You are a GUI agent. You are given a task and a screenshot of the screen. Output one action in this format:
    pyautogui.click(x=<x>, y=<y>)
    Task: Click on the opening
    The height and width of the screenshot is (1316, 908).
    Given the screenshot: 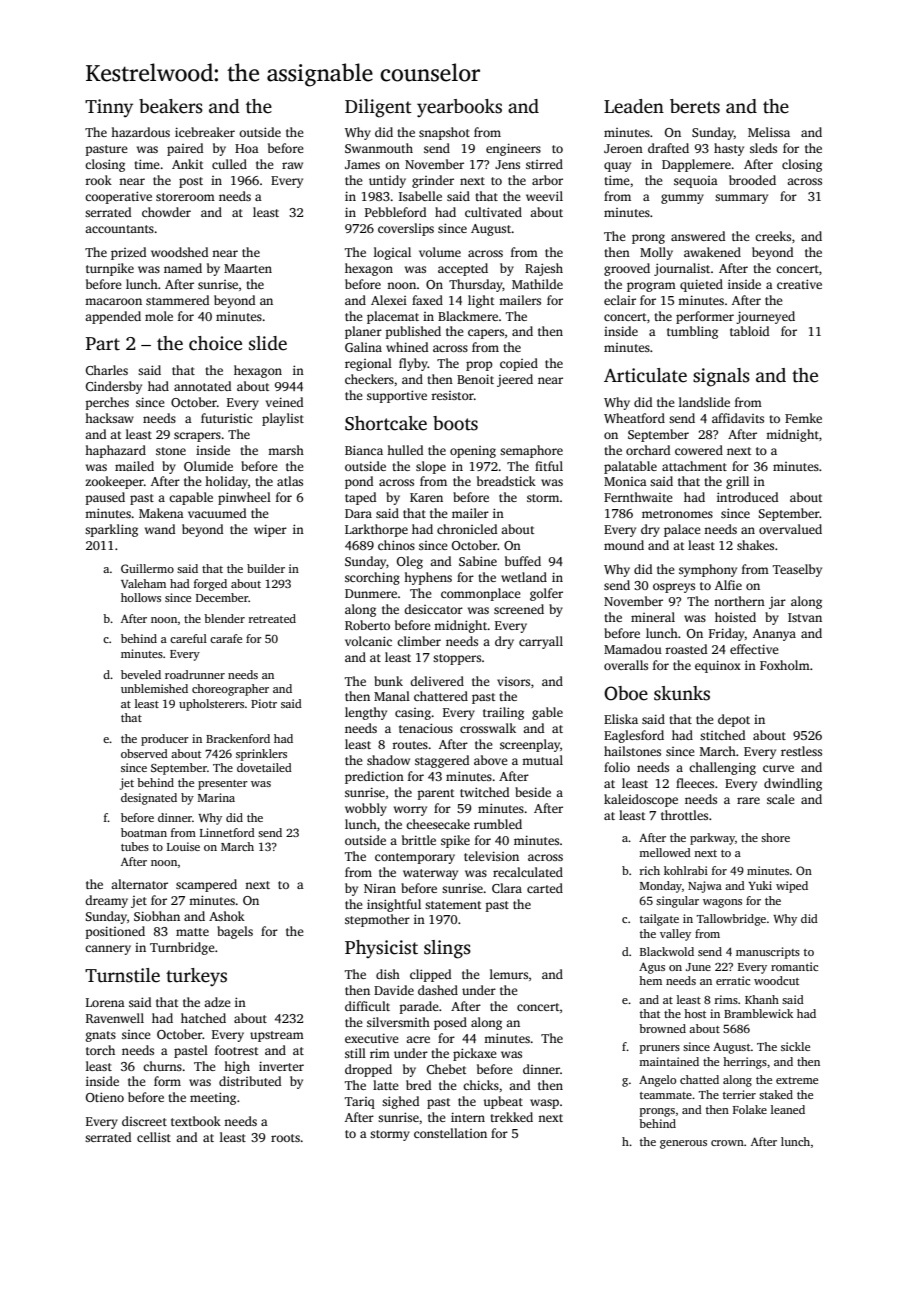 What is the action you would take?
    pyautogui.click(x=473, y=452)
